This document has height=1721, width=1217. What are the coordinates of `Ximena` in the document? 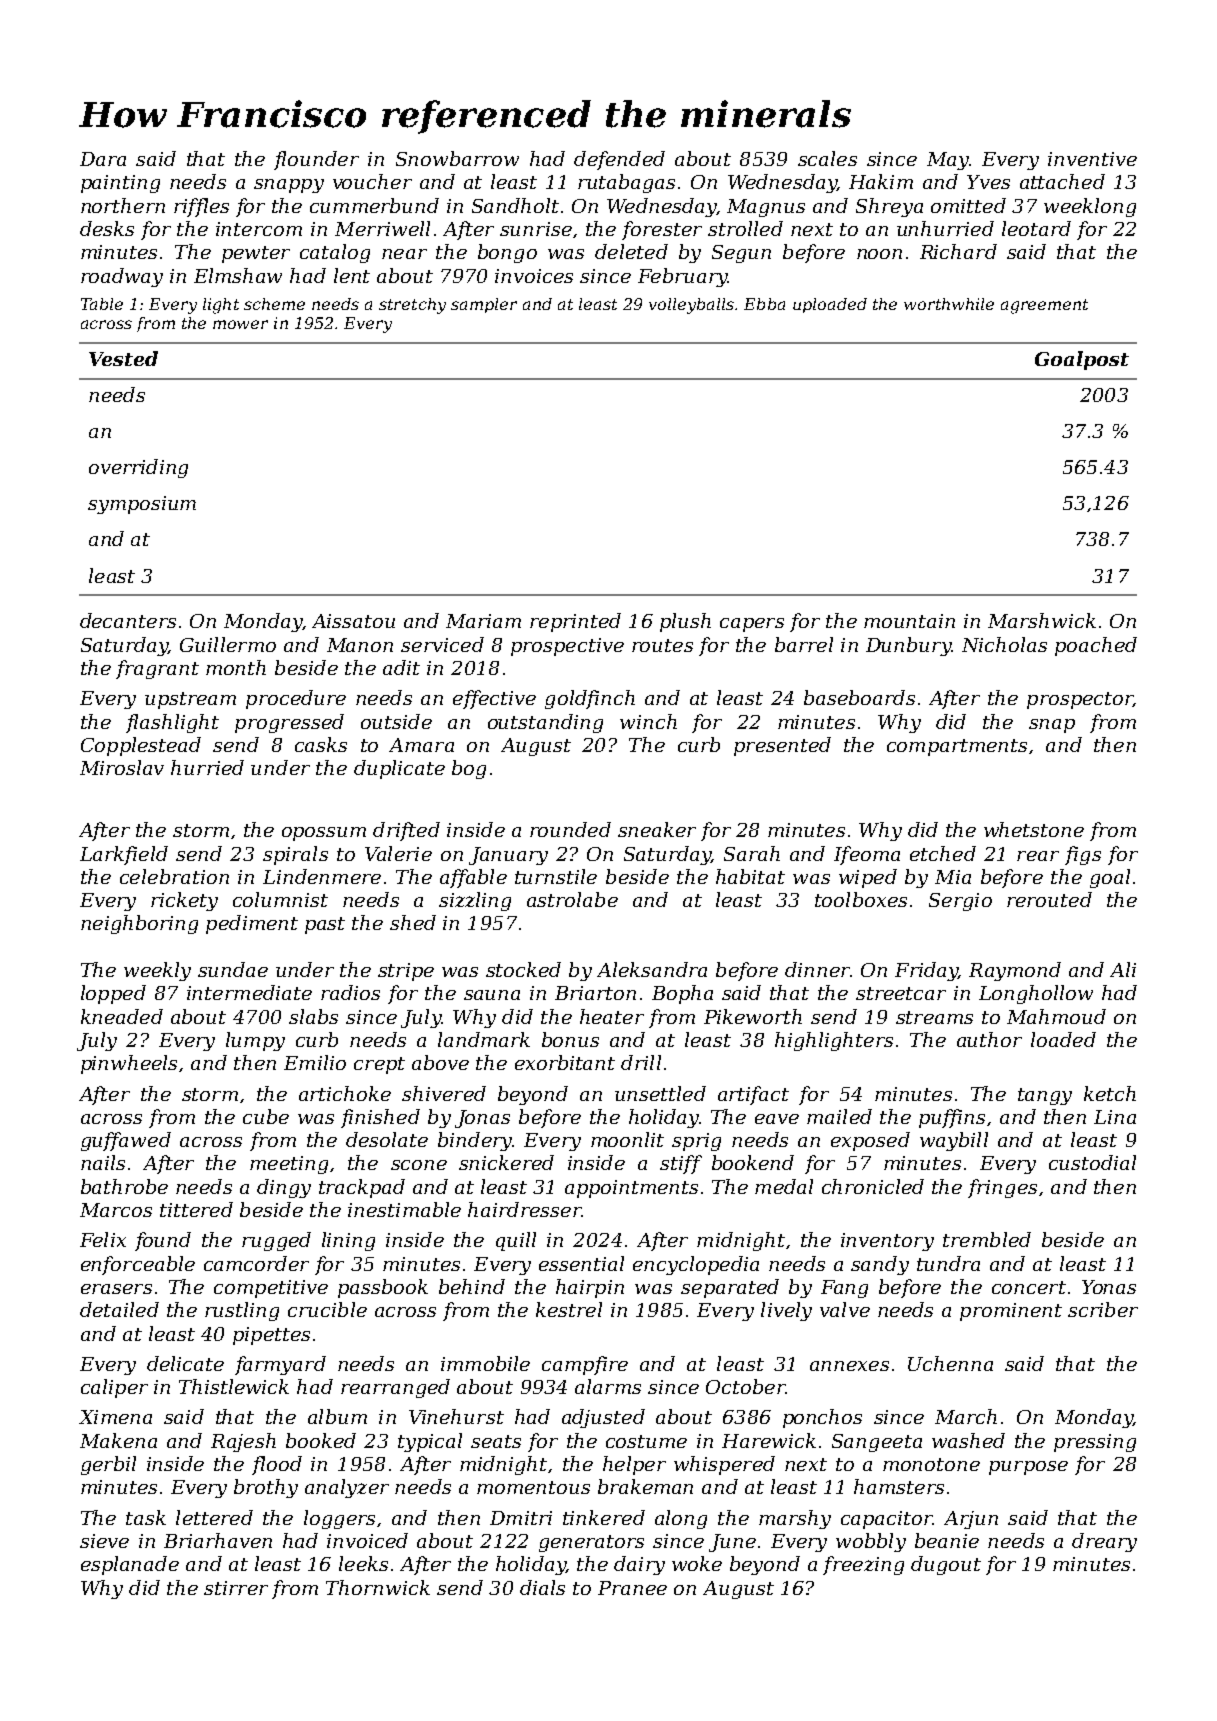 It's located at (115, 1417).
